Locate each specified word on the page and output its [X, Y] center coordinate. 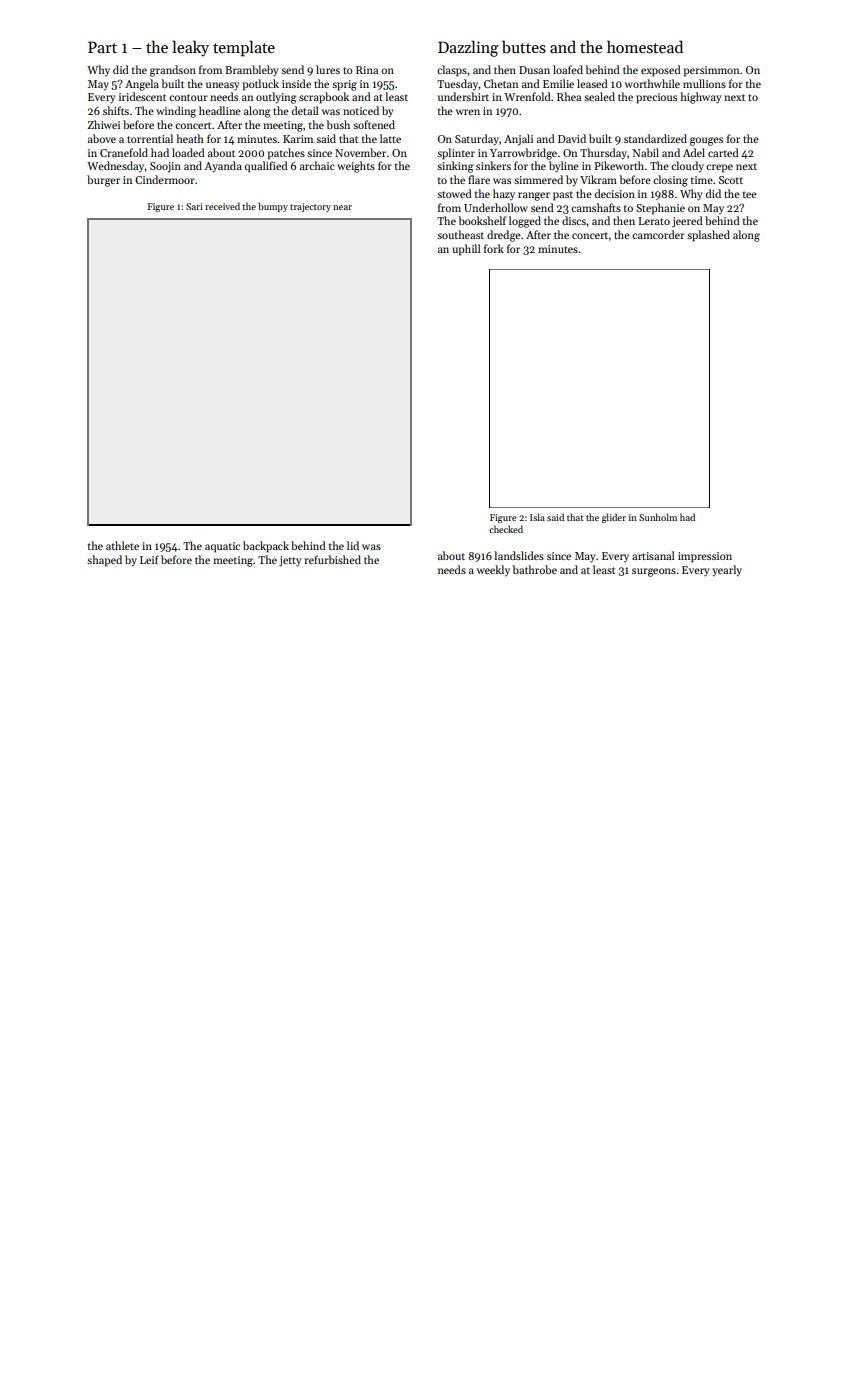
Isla [537, 517]
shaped [104, 561]
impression [705, 557]
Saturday [477, 140]
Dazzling [468, 48]
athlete [122, 545]
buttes [524, 47]
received [222, 206]
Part [102, 47]
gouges [706, 141]
